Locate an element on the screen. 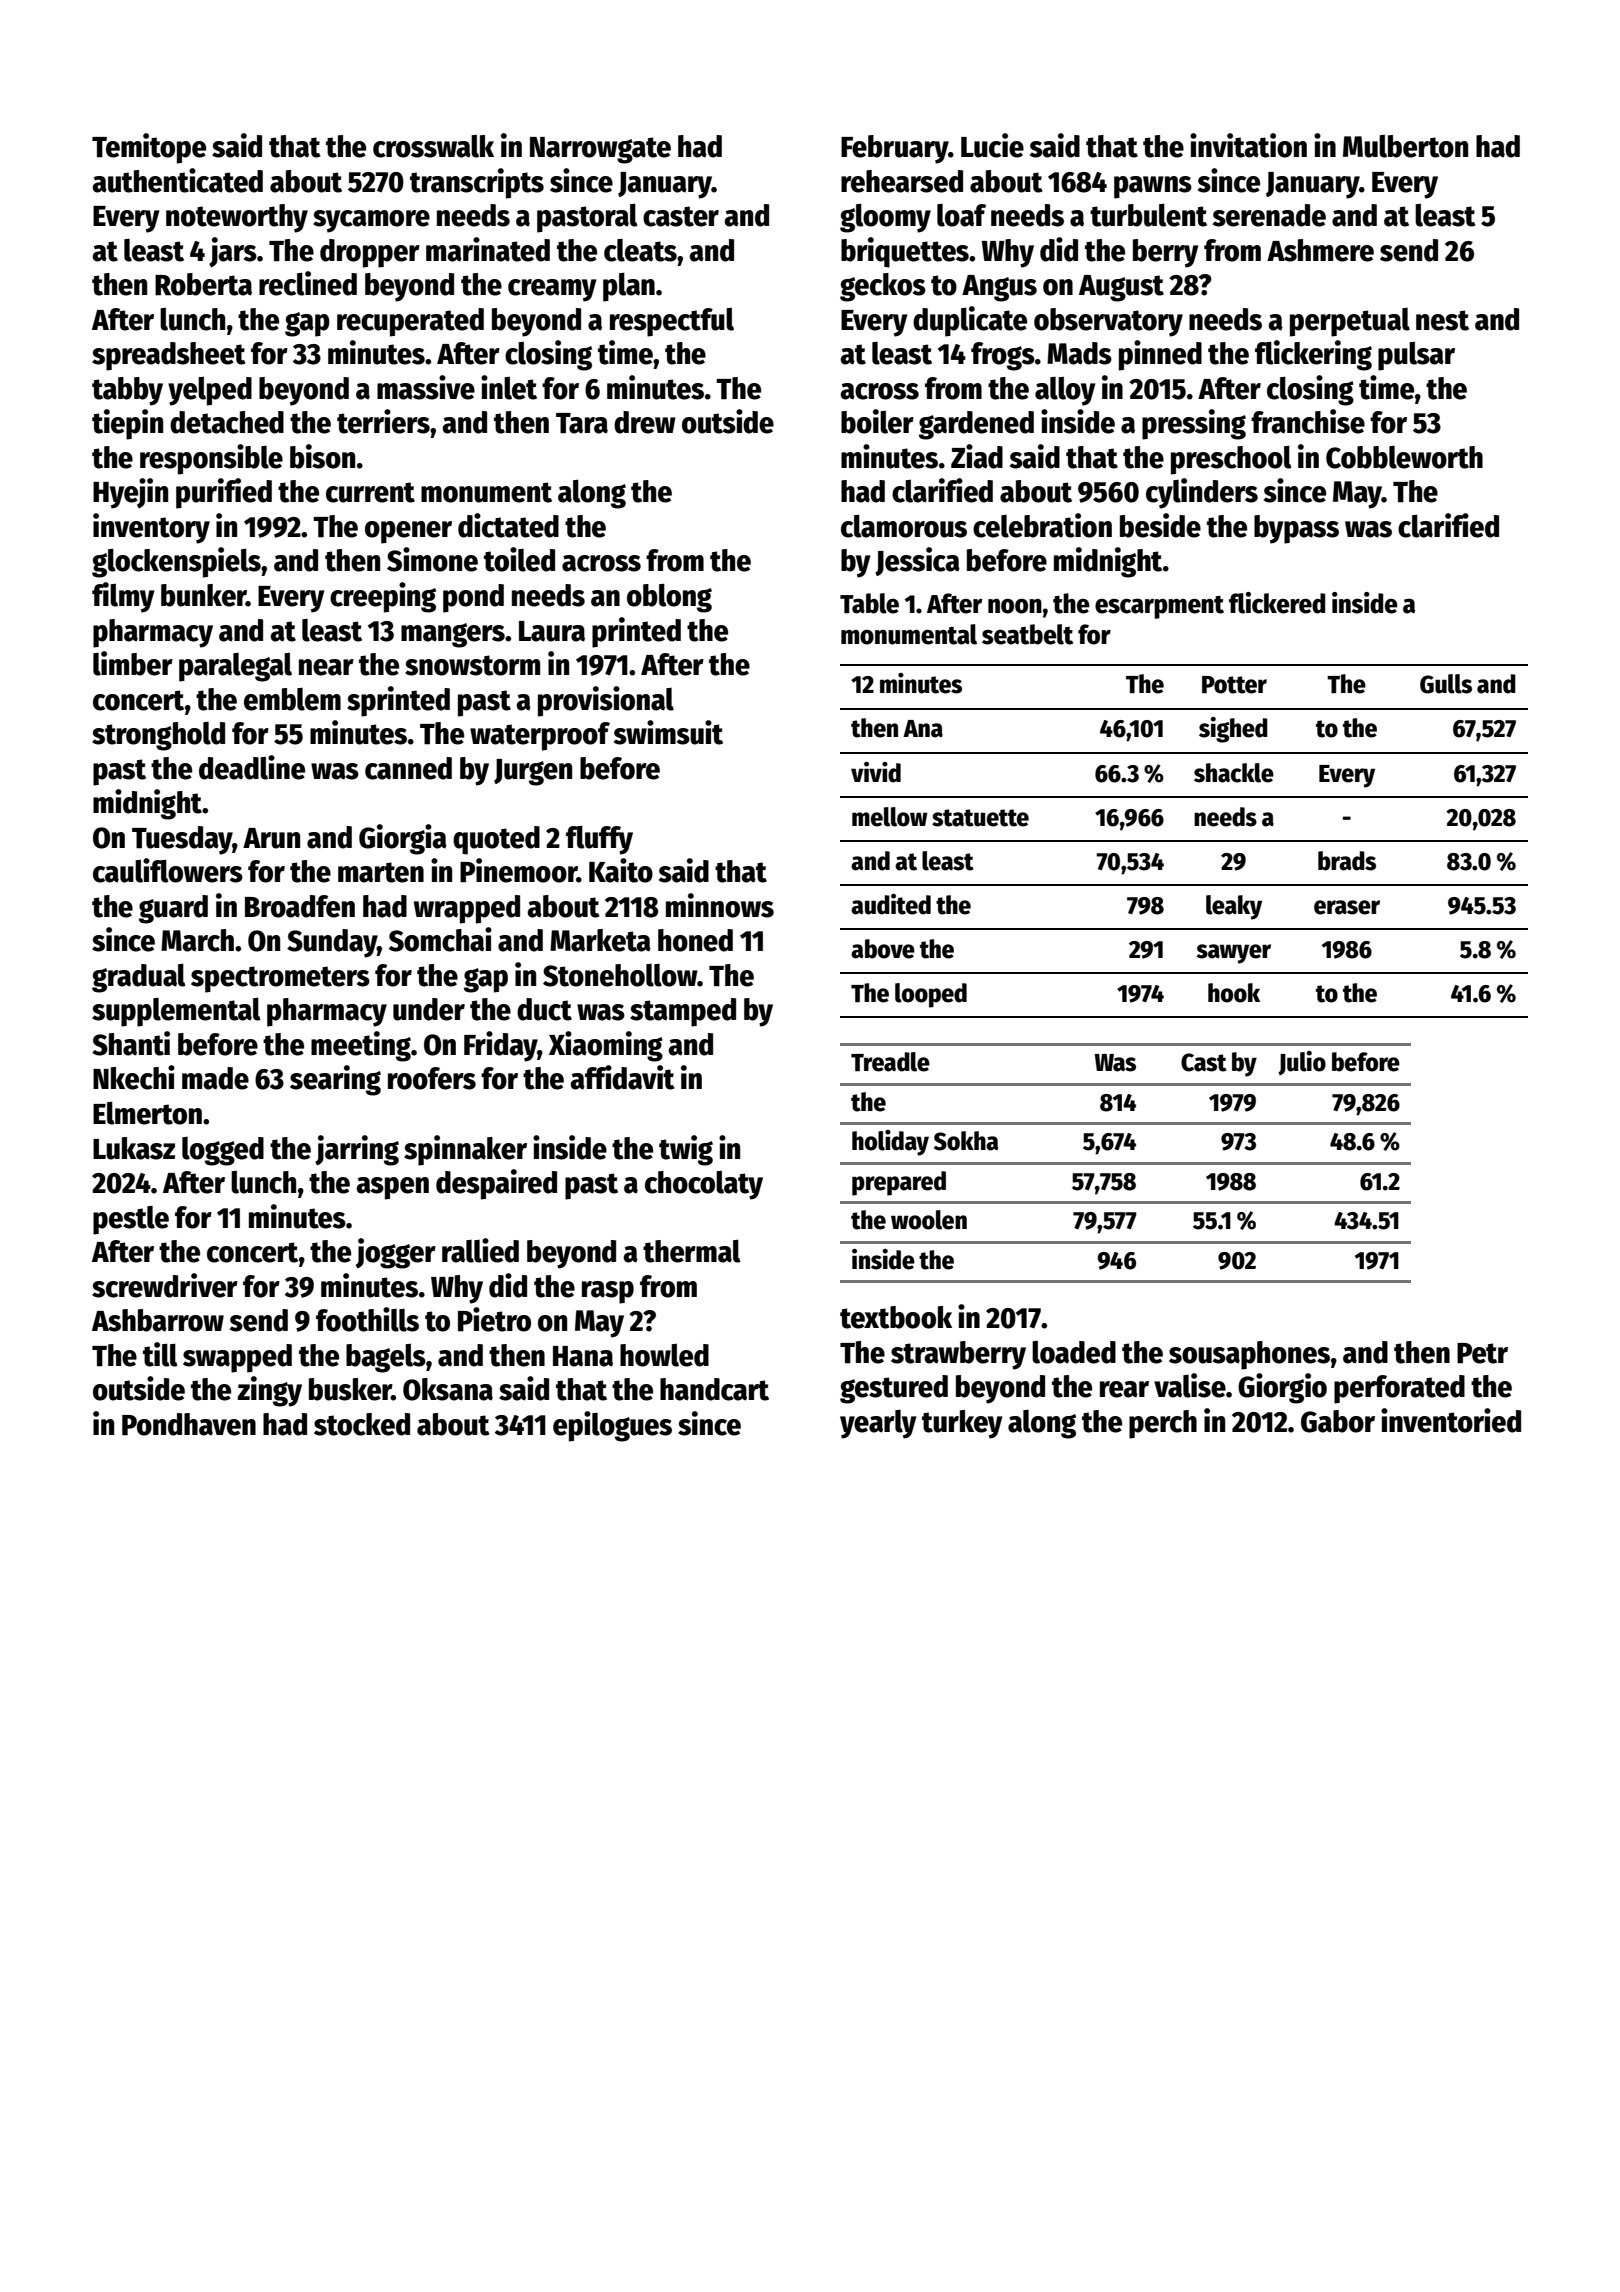 The width and height of the screenshot is (1620, 2292). chocolaty is located at coordinates (704, 1185).
